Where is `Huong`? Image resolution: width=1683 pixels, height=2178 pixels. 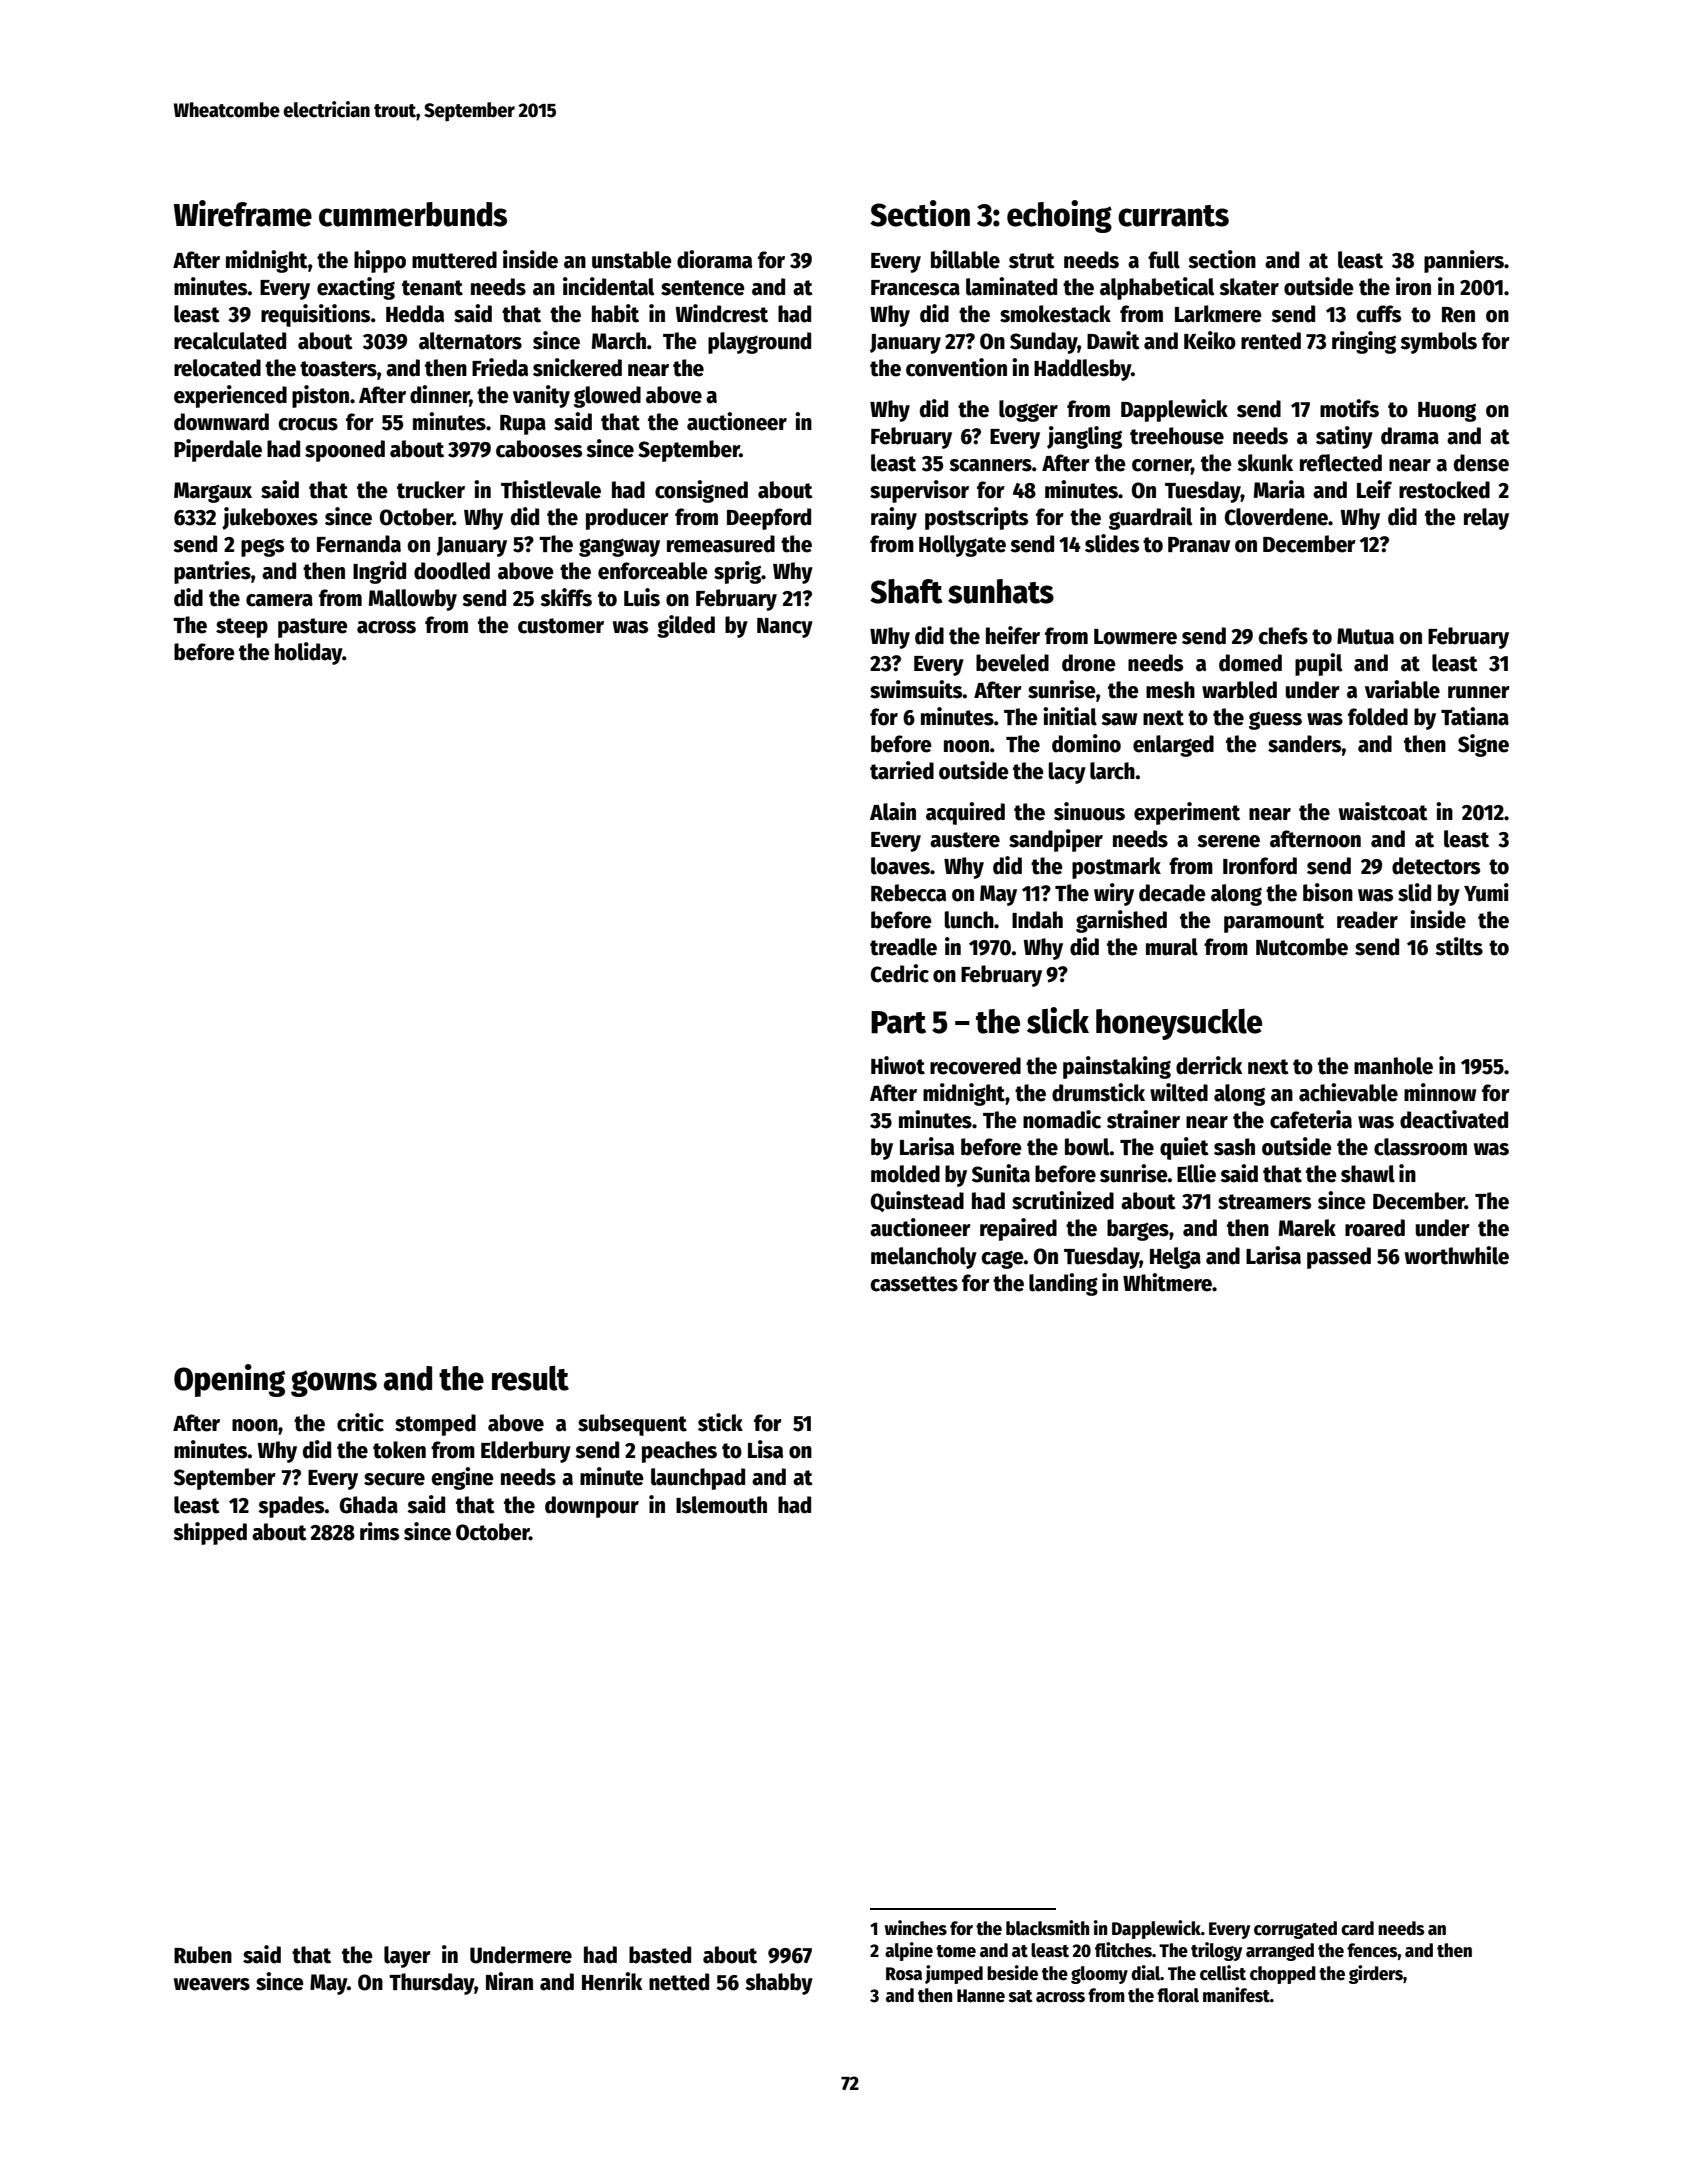
Huong is located at coordinates (1447, 412).
